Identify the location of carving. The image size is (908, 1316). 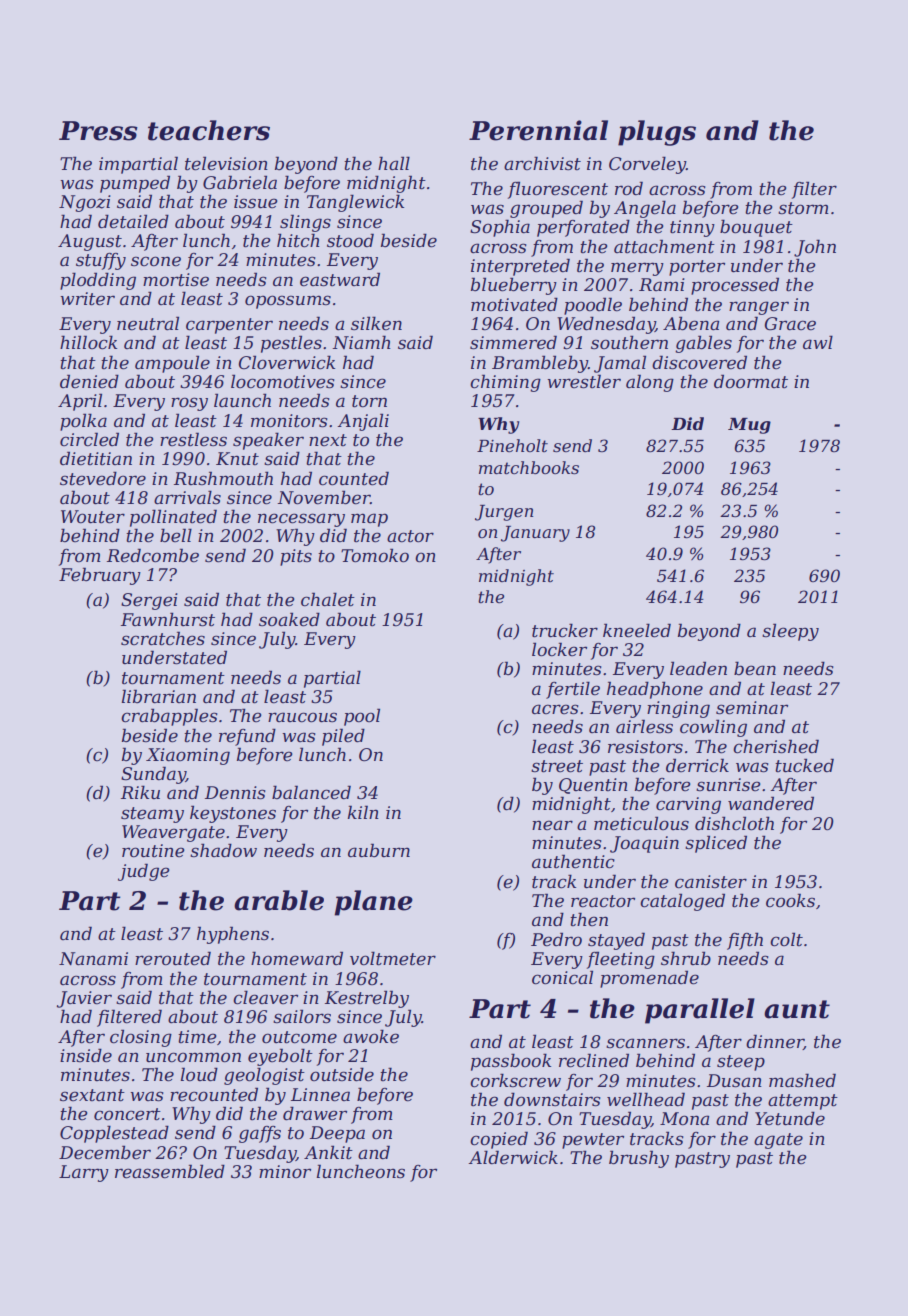
(688, 805).
